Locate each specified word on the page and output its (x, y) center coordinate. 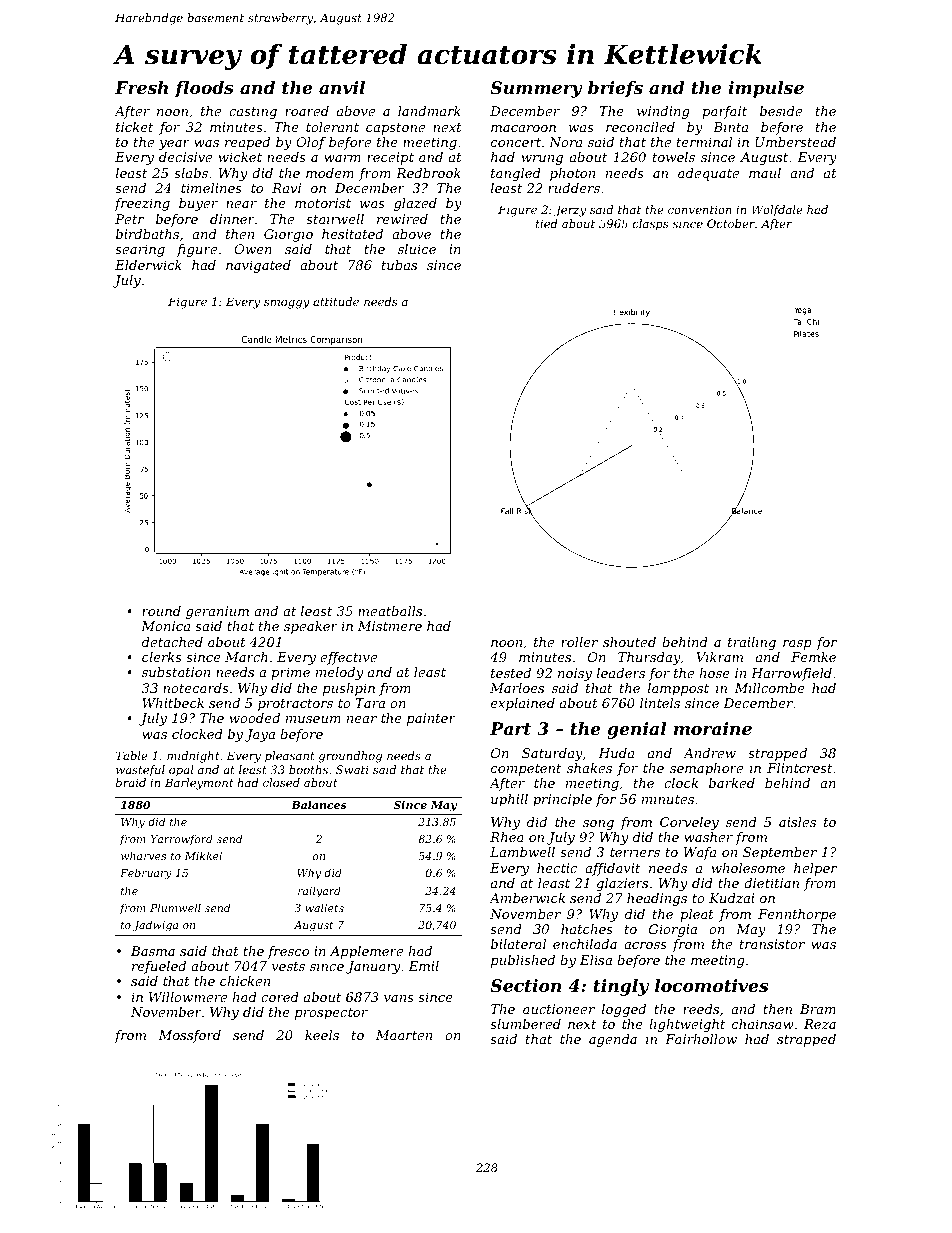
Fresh (141, 87)
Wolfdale (777, 211)
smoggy (287, 304)
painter (431, 719)
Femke (813, 657)
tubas (399, 265)
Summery (536, 89)
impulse (766, 89)
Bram (818, 1009)
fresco (288, 952)
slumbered (525, 1024)
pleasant (290, 757)
